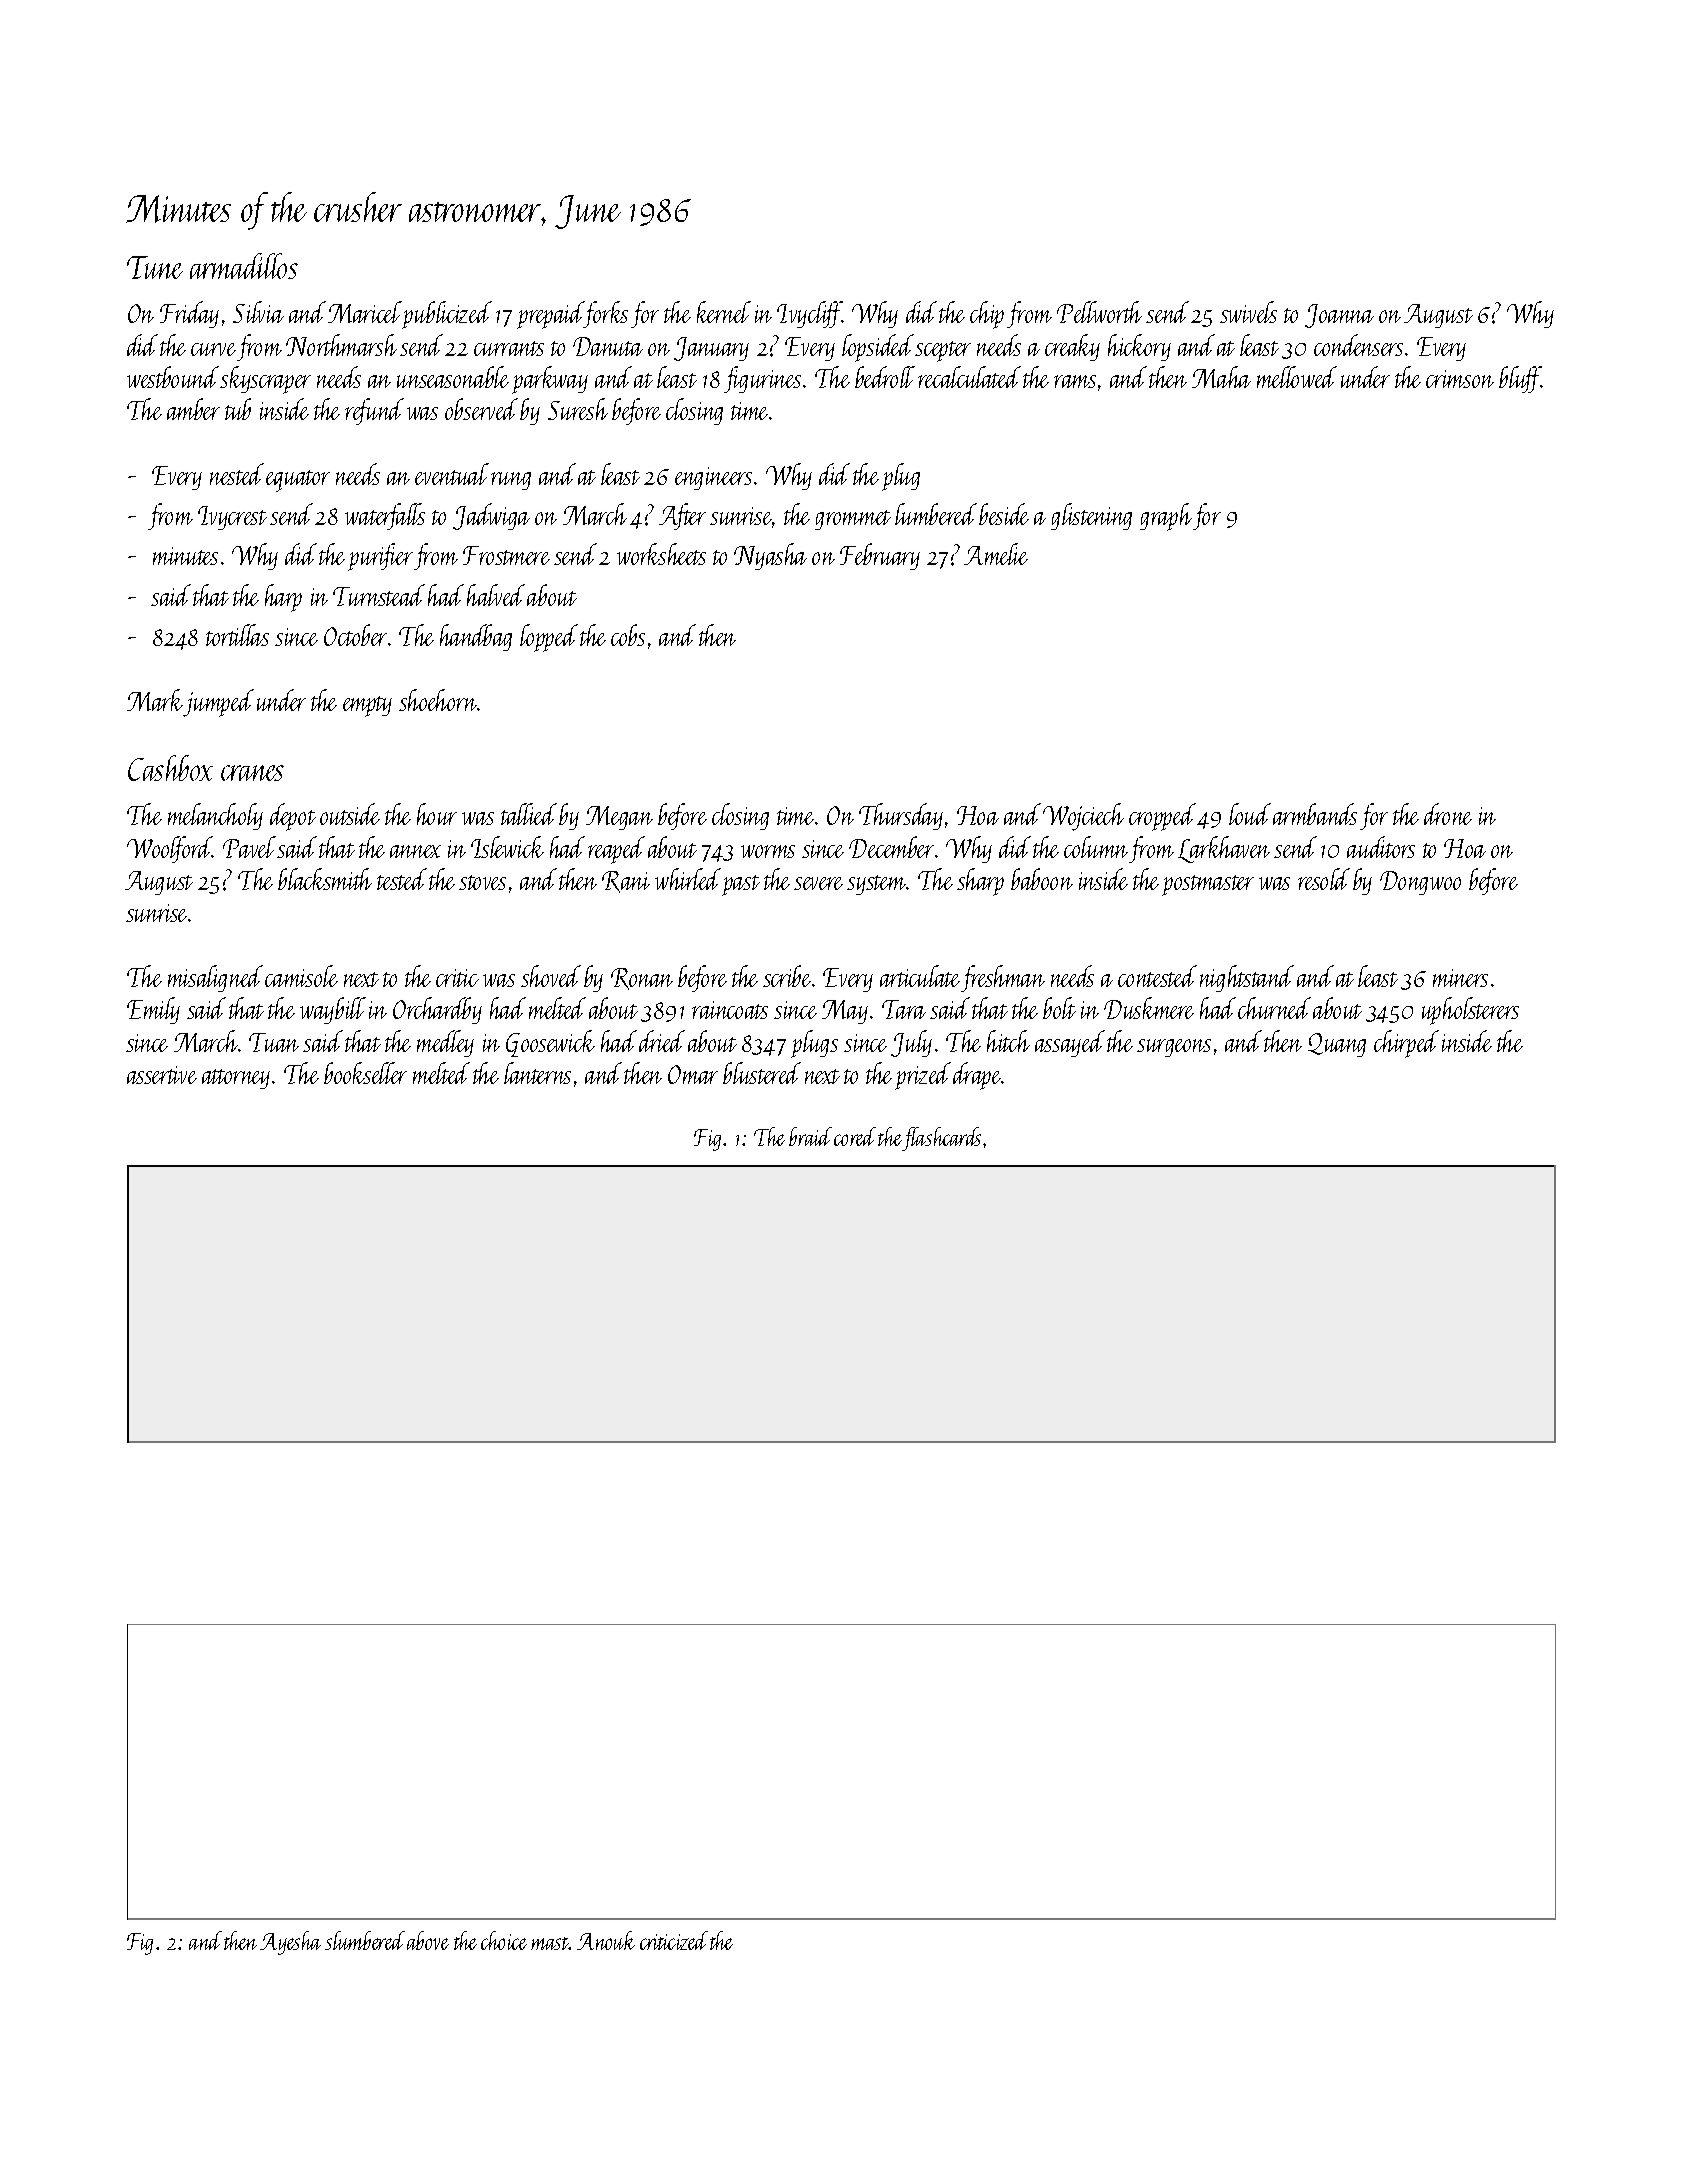 The height and width of the page is (2178, 1683). Describe the element at coordinates (855, 1136) in the page. I see `cored` at that location.
